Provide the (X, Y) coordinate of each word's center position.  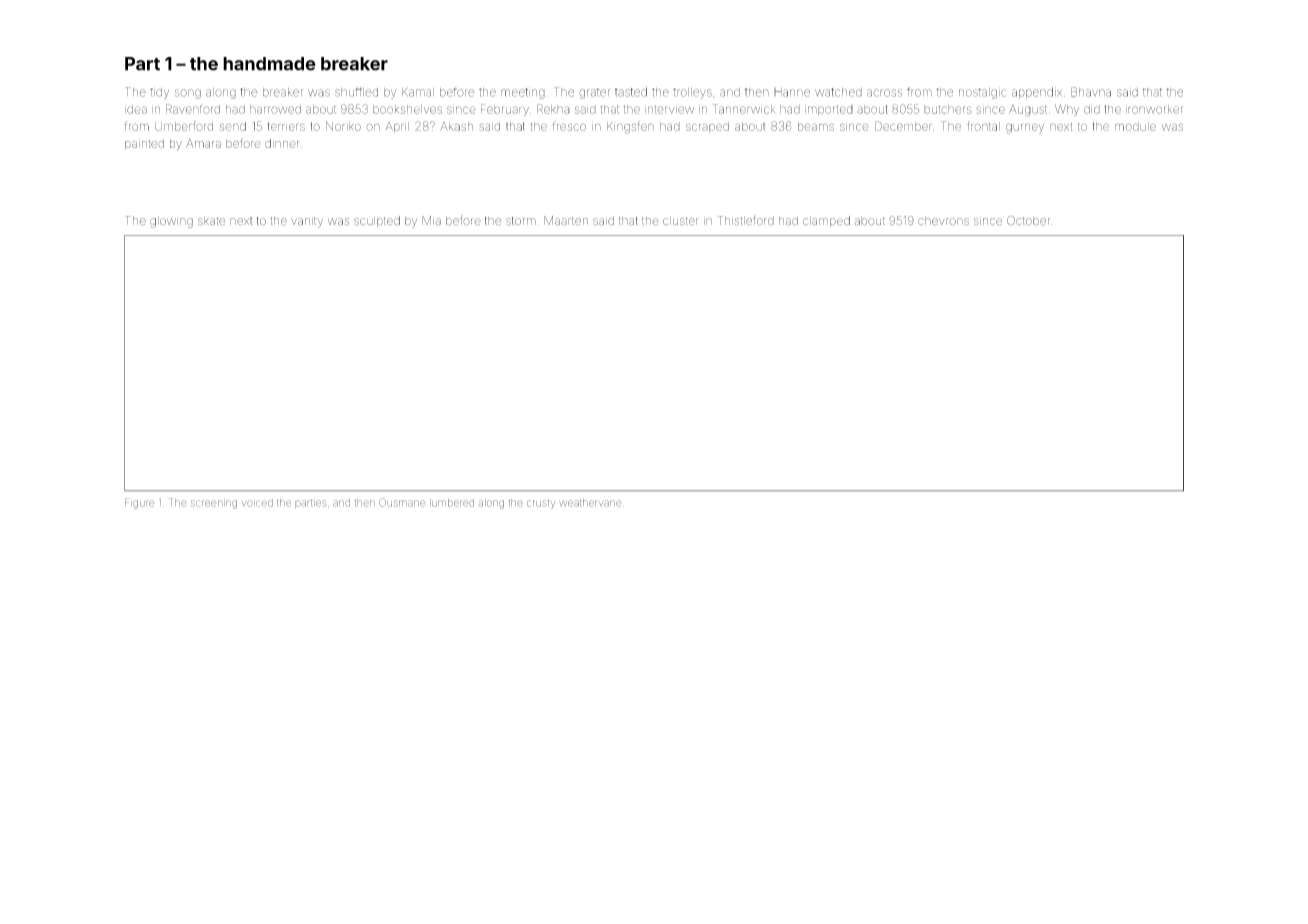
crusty (541, 504)
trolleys (692, 93)
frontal (983, 126)
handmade (269, 64)
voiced (257, 503)
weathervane (590, 503)
